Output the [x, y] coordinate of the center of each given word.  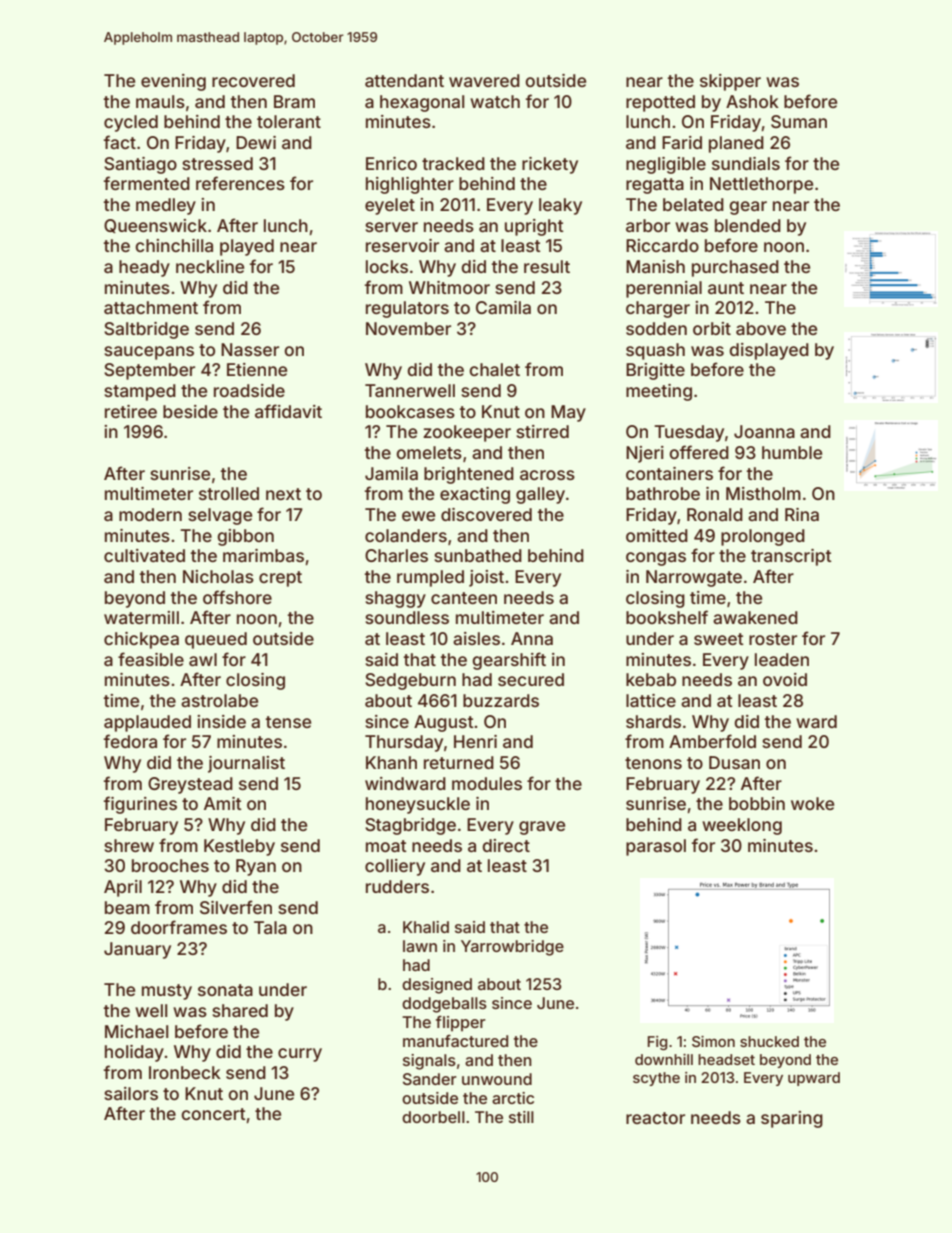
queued [216, 640]
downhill [664, 1059]
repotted [660, 103]
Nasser [250, 349]
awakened [755, 617]
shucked [769, 1041]
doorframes [179, 927]
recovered [253, 80]
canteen [464, 598]
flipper [461, 1023]
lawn [420, 946]
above [761, 328]
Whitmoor [449, 287]
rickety [550, 165]
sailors [131, 1093]
